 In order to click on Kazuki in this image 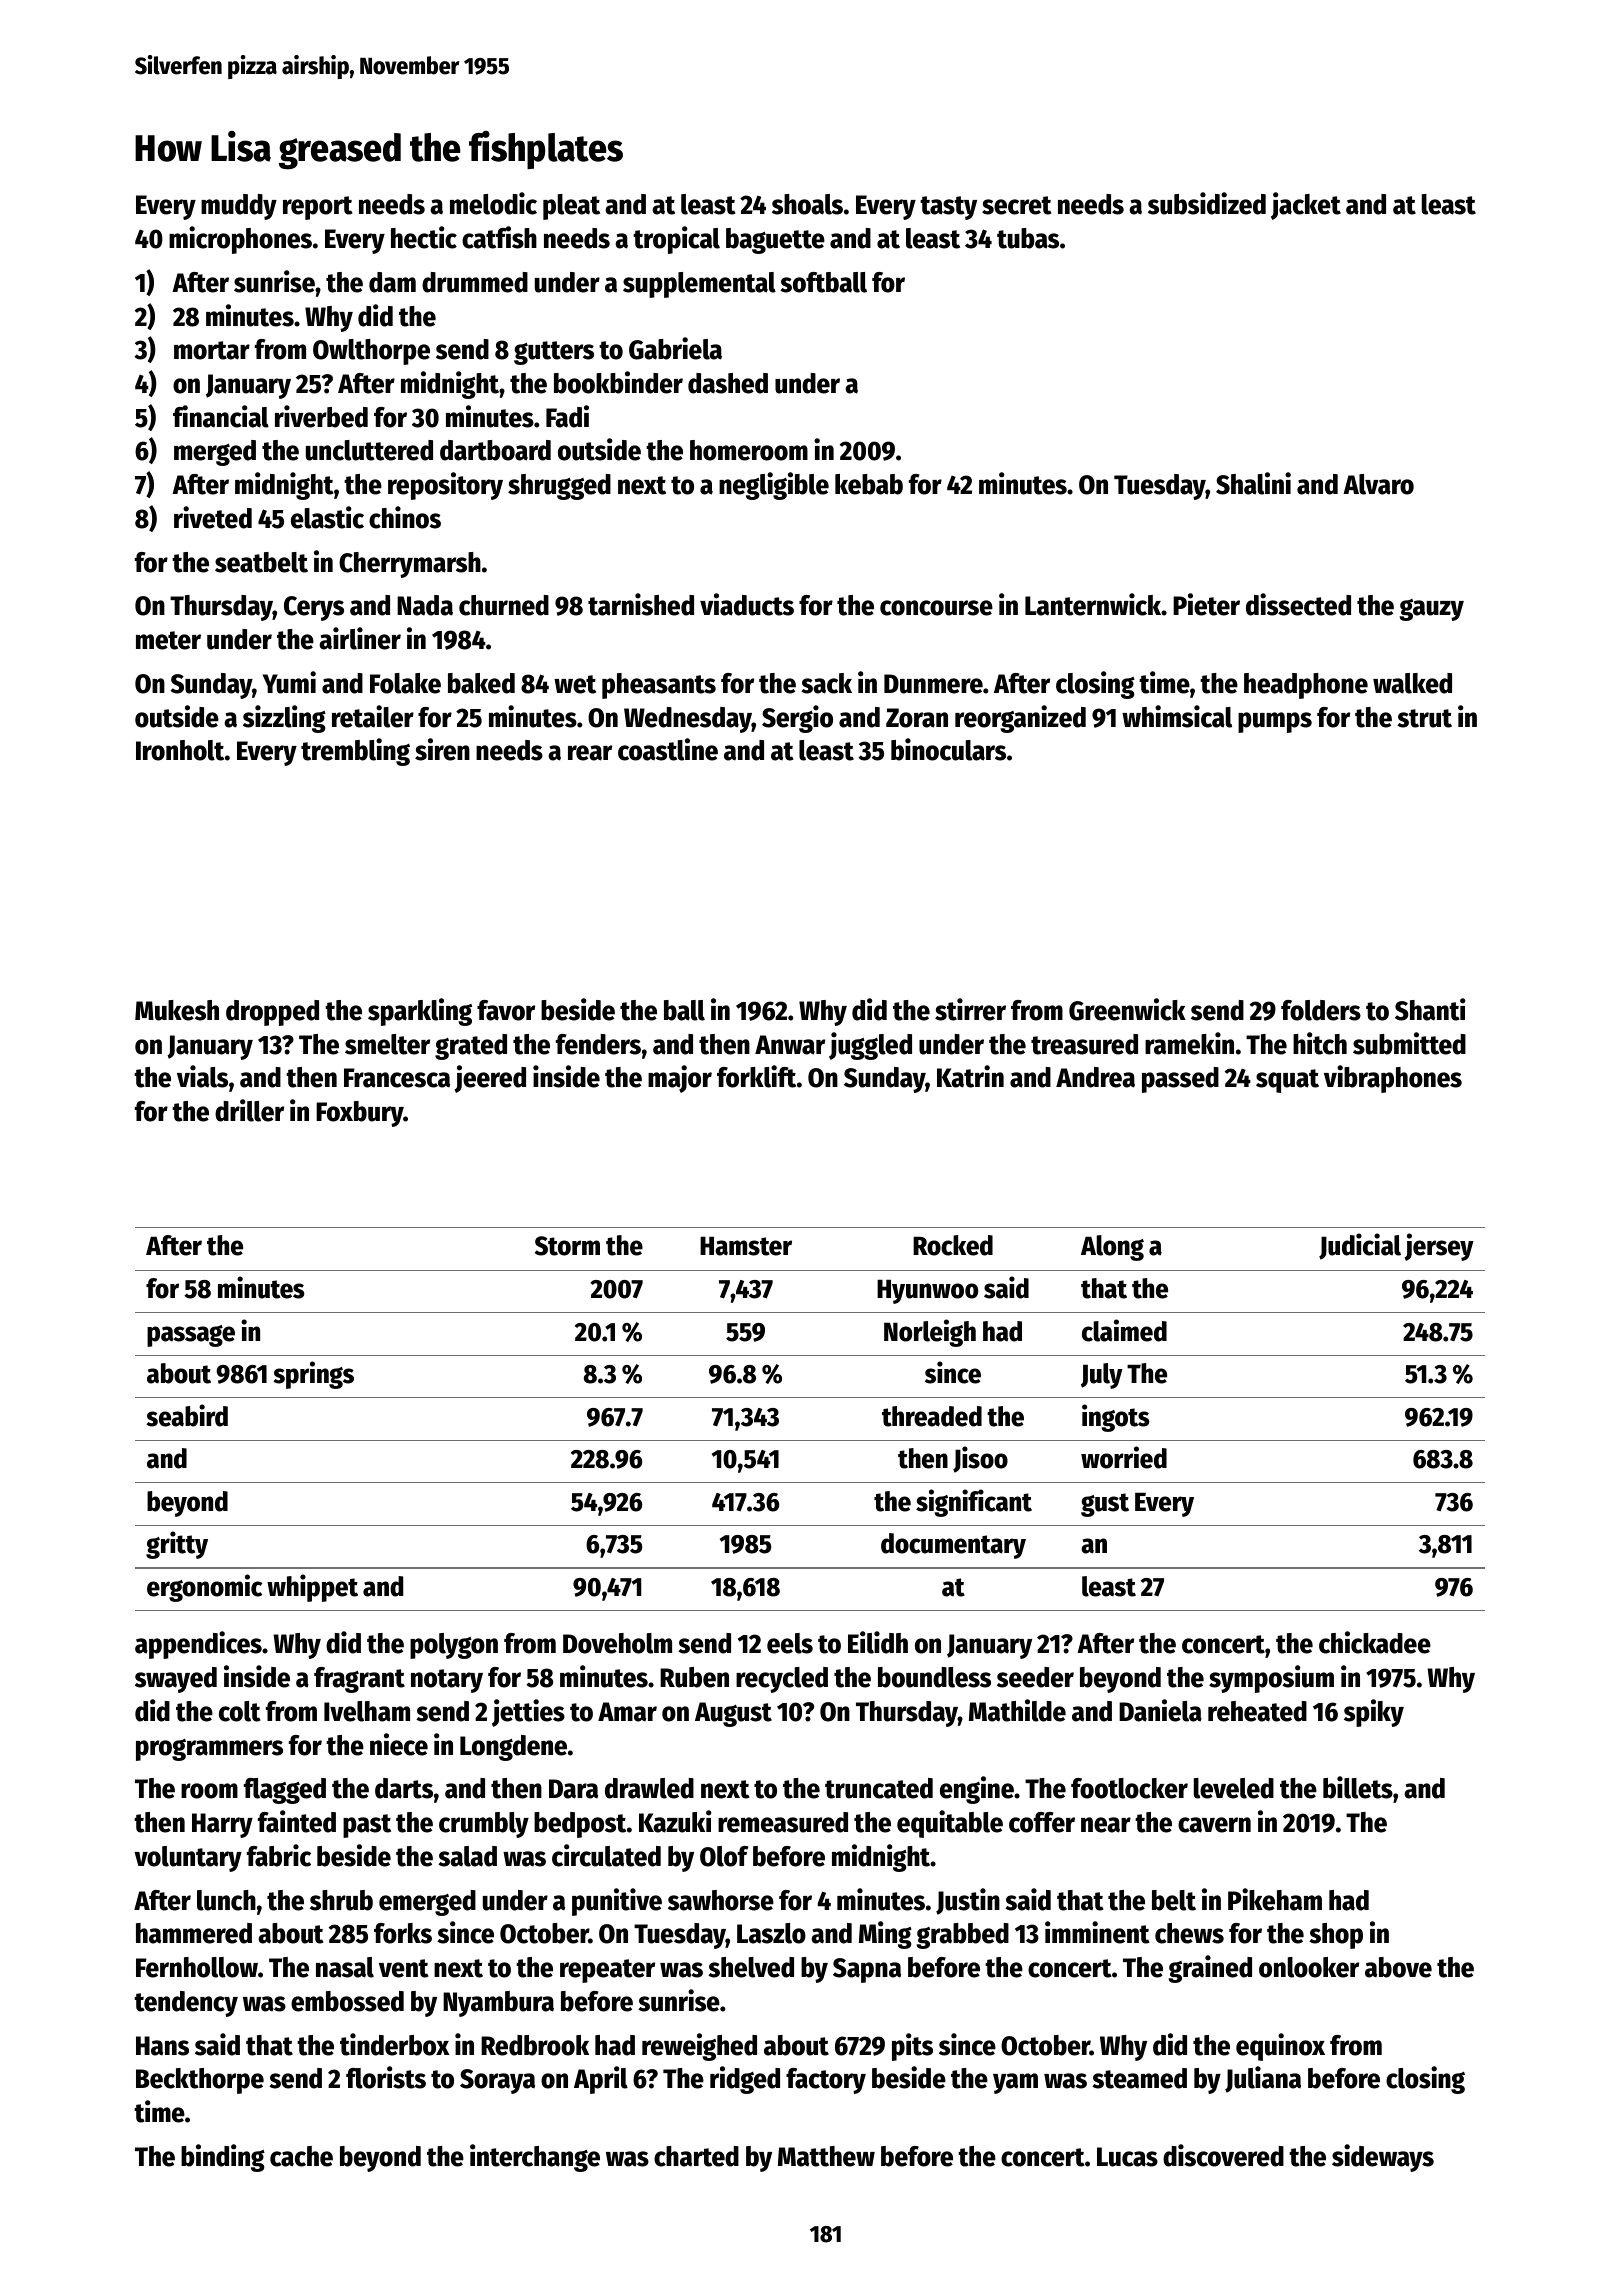, I will do `click(675, 1821)`.
